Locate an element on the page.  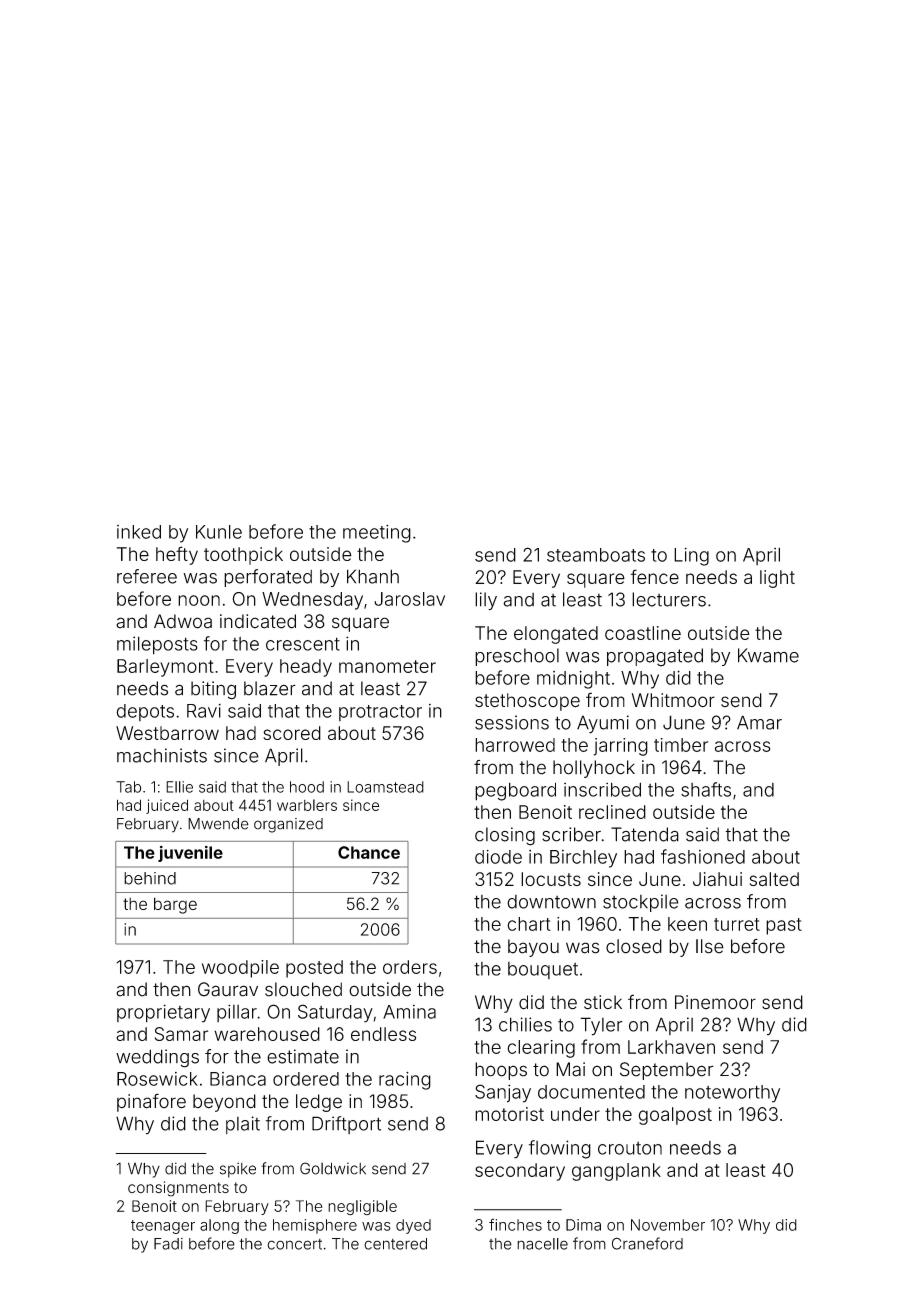
fashioned is located at coordinates (703, 856).
